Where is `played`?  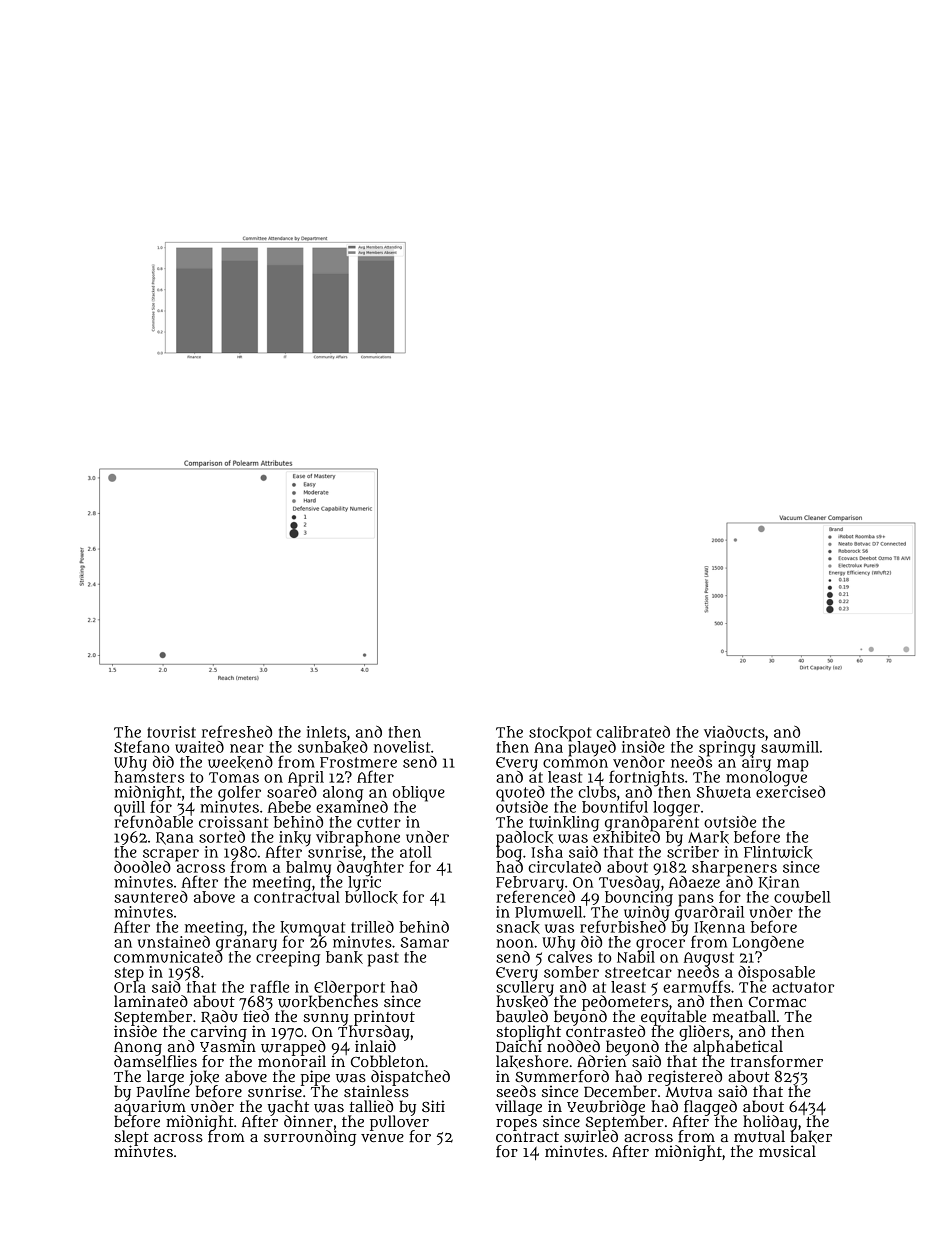
played is located at coordinates (592, 749).
